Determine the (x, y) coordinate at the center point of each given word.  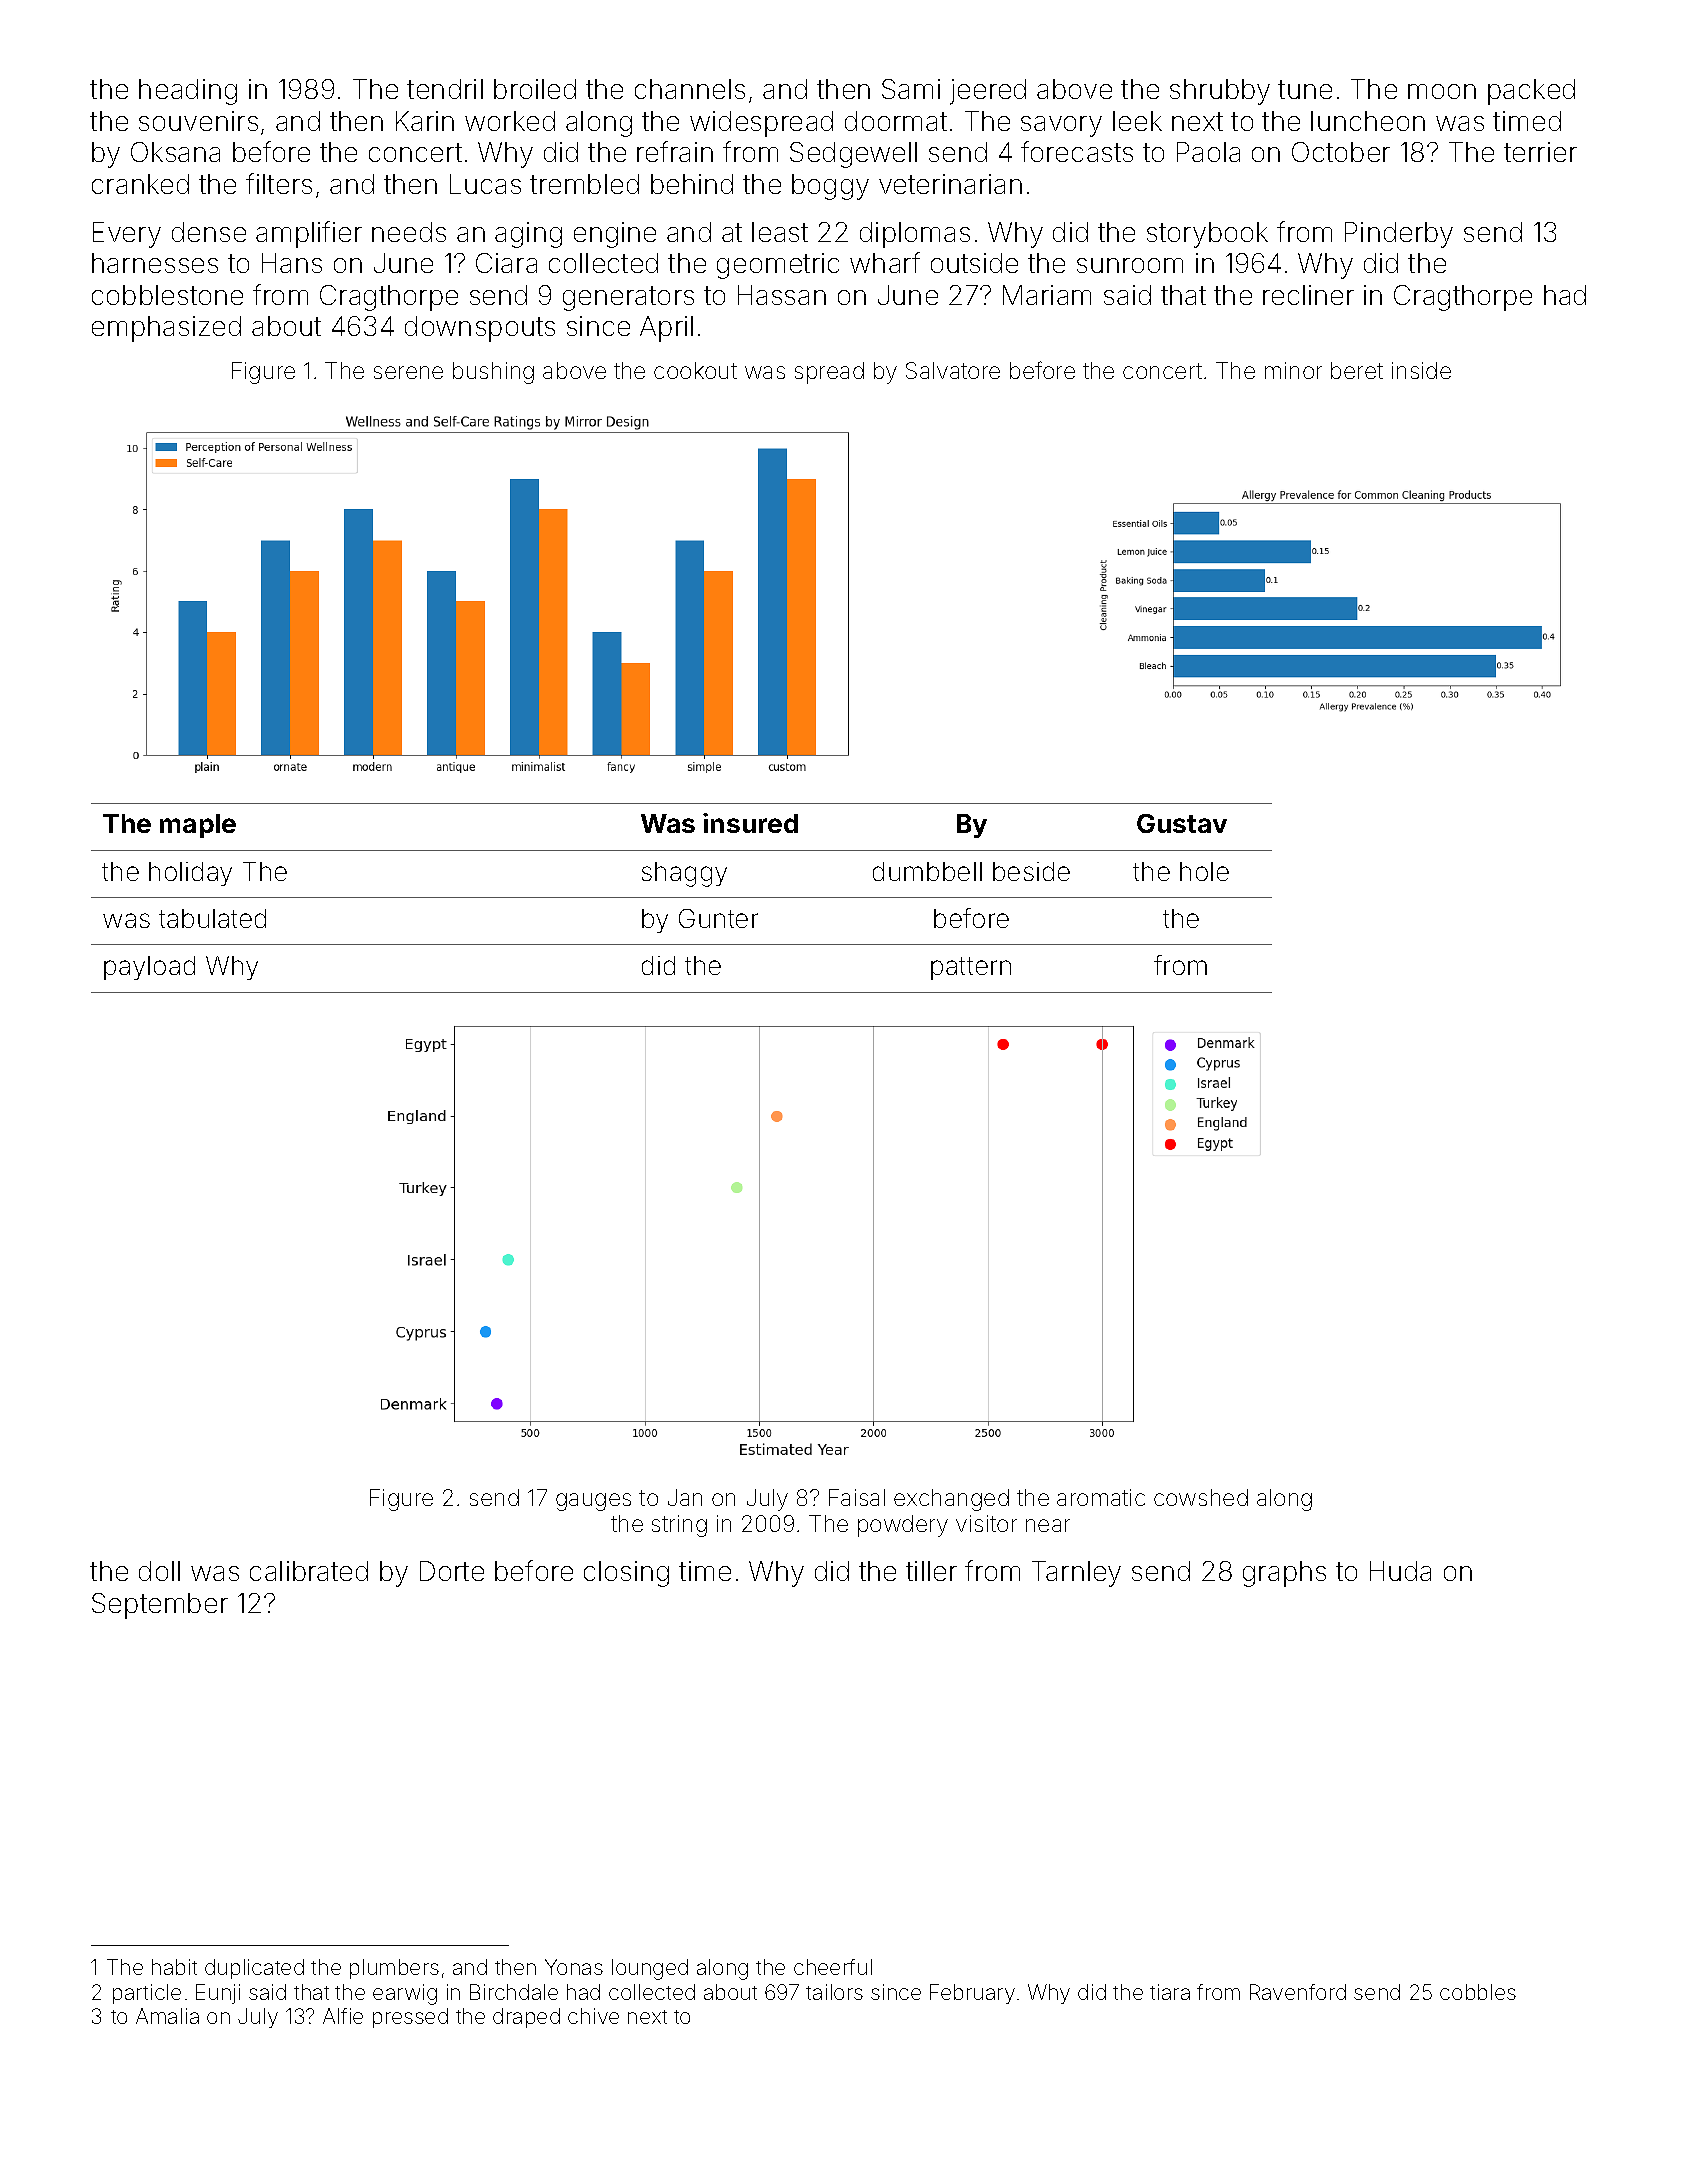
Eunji (218, 1994)
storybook (1207, 235)
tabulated (212, 918)
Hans (292, 263)
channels (690, 89)
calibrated (309, 1571)
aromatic (1101, 1497)
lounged (650, 1969)
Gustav (1182, 823)
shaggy (684, 874)
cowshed (1201, 1497)
